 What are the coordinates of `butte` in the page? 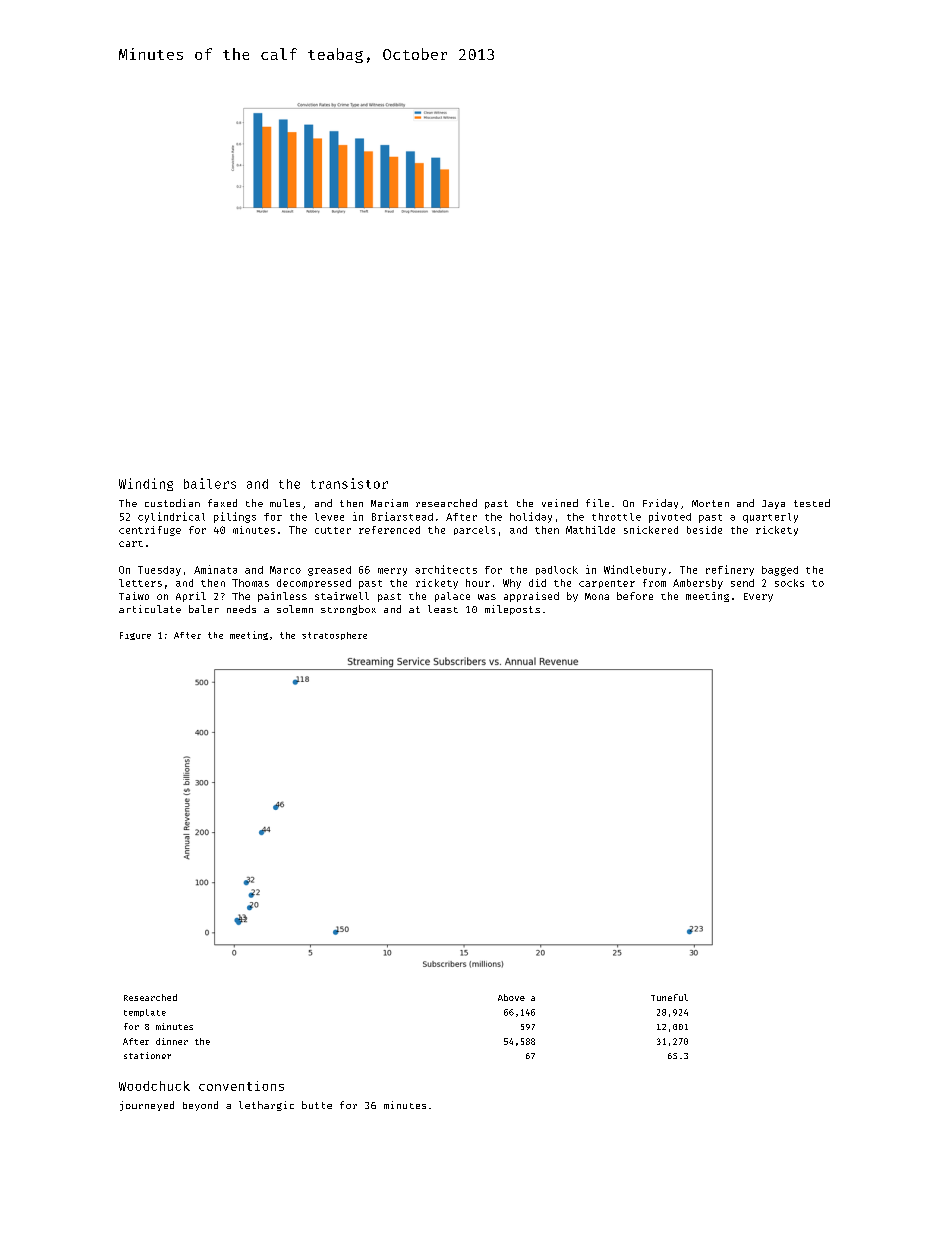 It's located at (317, 1105).
